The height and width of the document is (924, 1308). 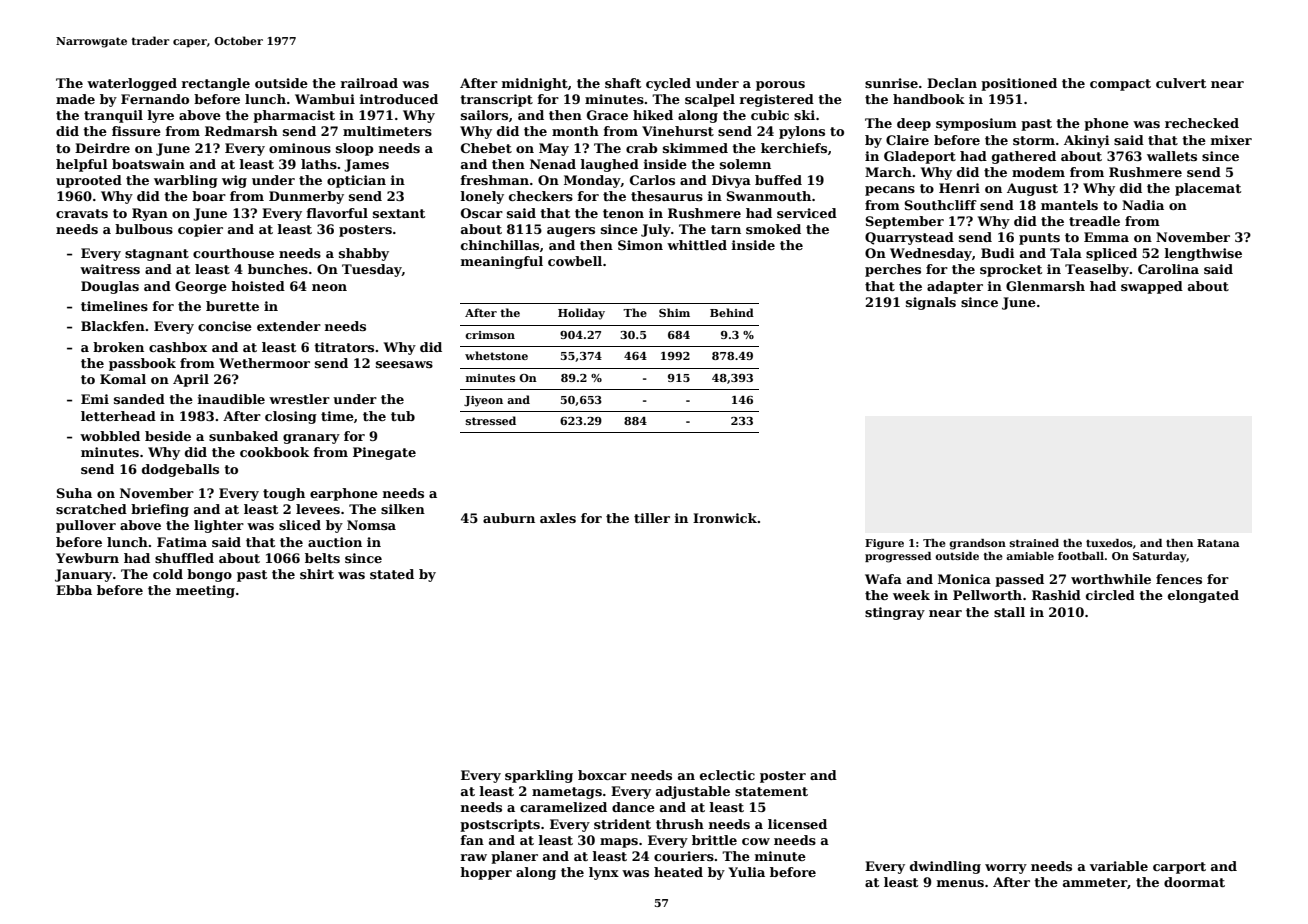 What do you see at coordinates (509, 518) in the document?
I see `auburn` at bounding box center [509, 518].
